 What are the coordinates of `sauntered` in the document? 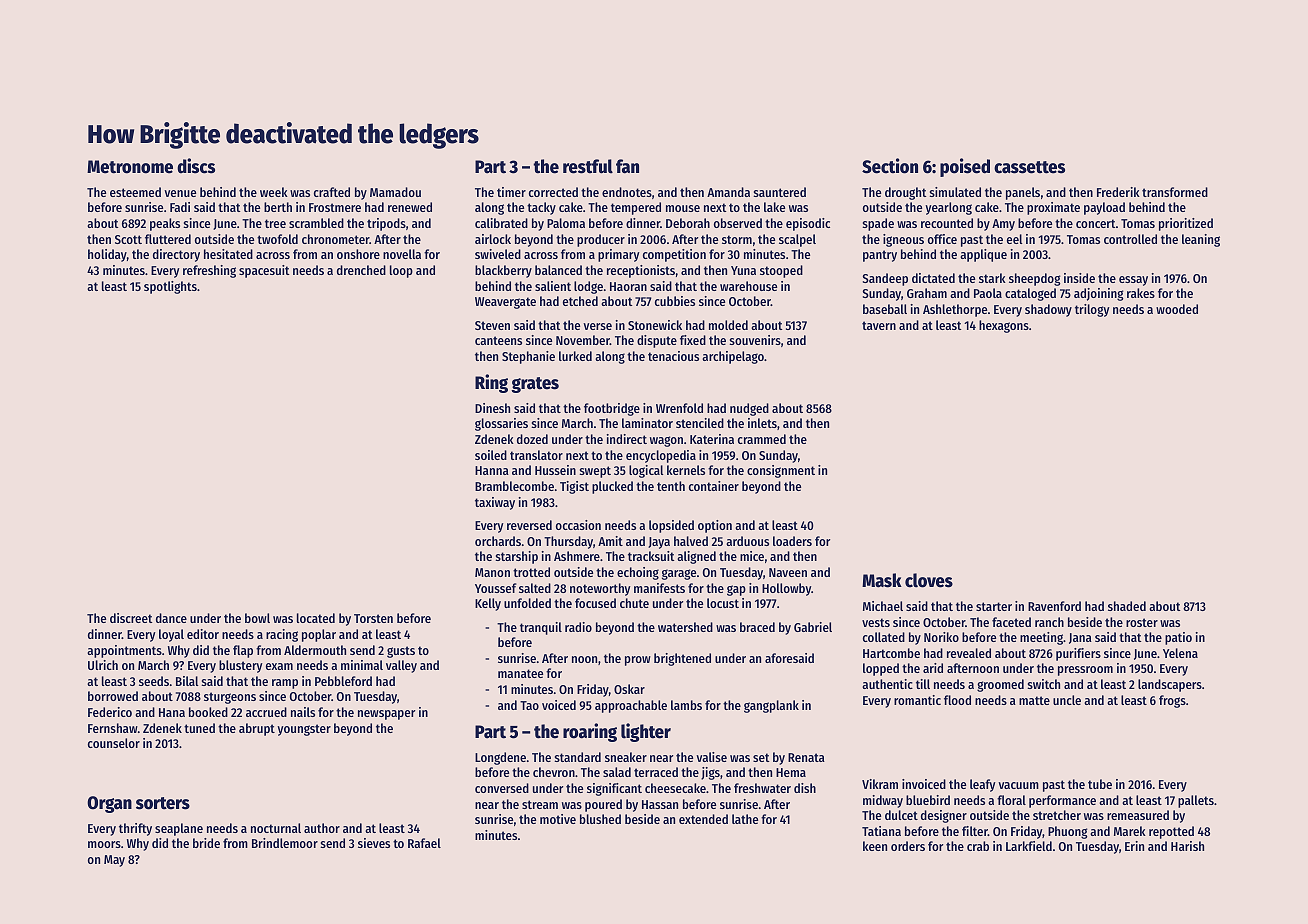 It's located at (780, 192).
